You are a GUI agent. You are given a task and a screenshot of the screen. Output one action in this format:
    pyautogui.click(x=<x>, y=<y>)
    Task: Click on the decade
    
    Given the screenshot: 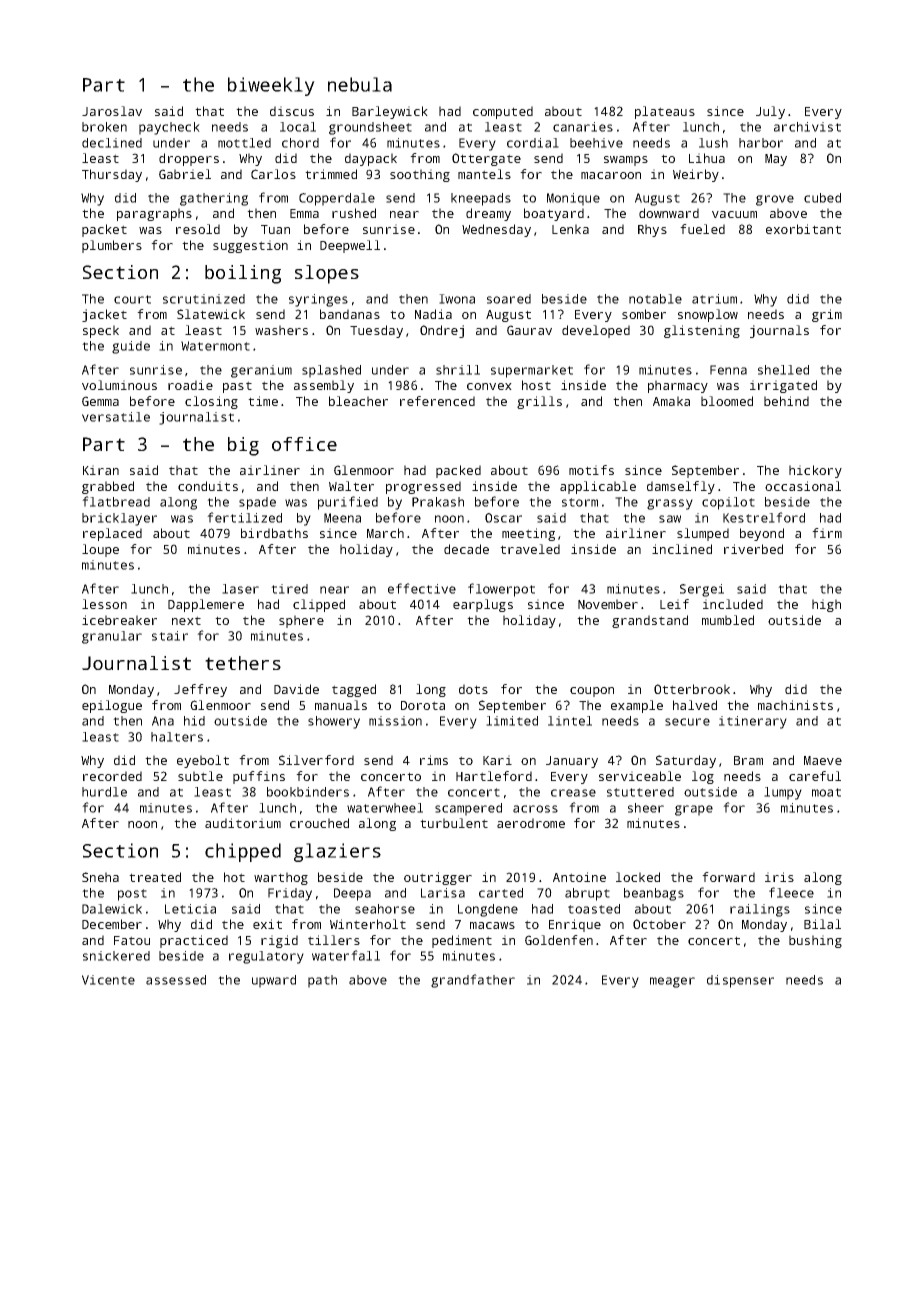 What is the action you would take?
    pyautogui.click(x=466, y=549)
